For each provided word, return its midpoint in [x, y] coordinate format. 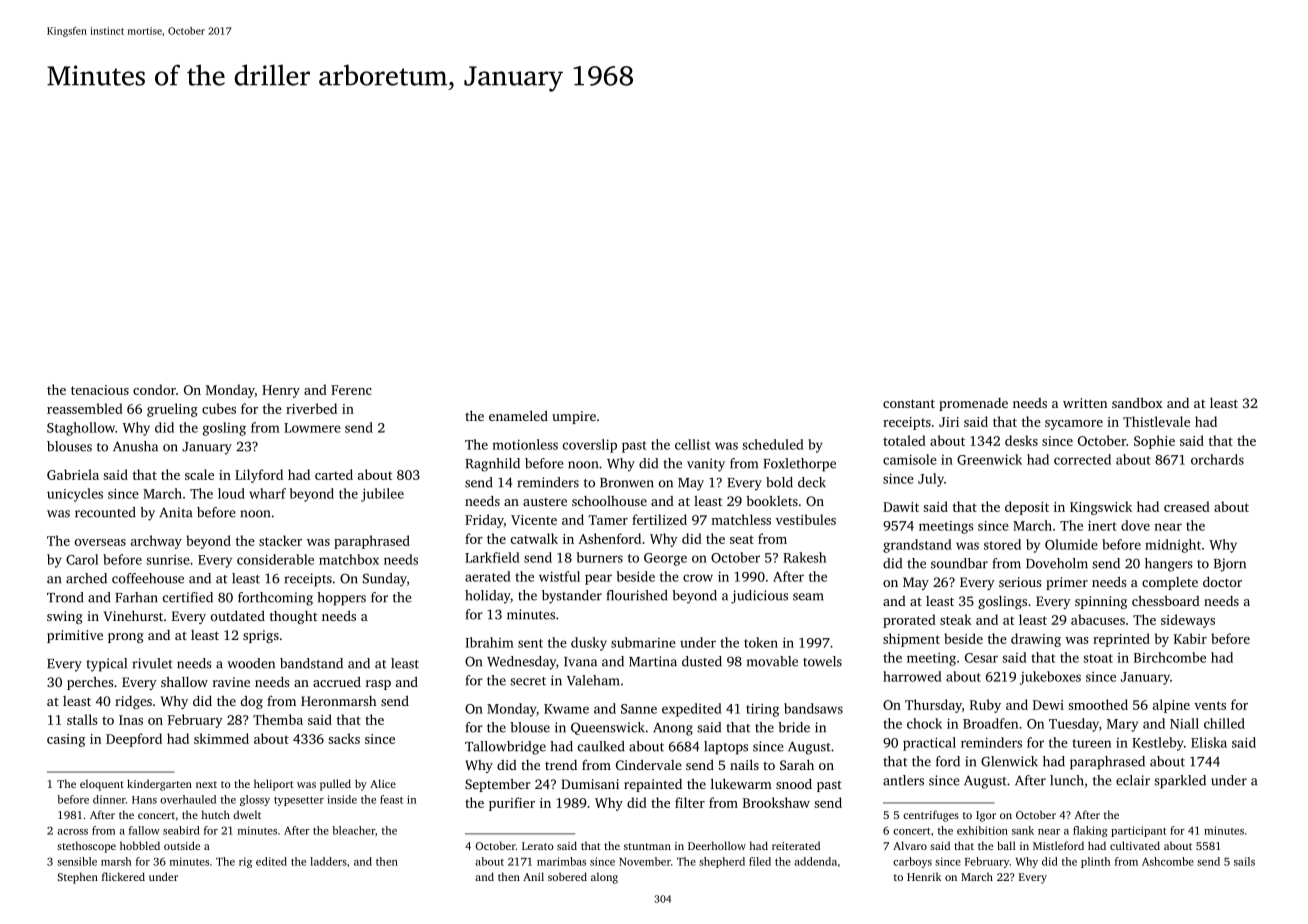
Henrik [924, 876]
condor [154, 389]
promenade [973, 404]
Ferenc [351, 390]
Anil [533, 876]
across [72, 832]
